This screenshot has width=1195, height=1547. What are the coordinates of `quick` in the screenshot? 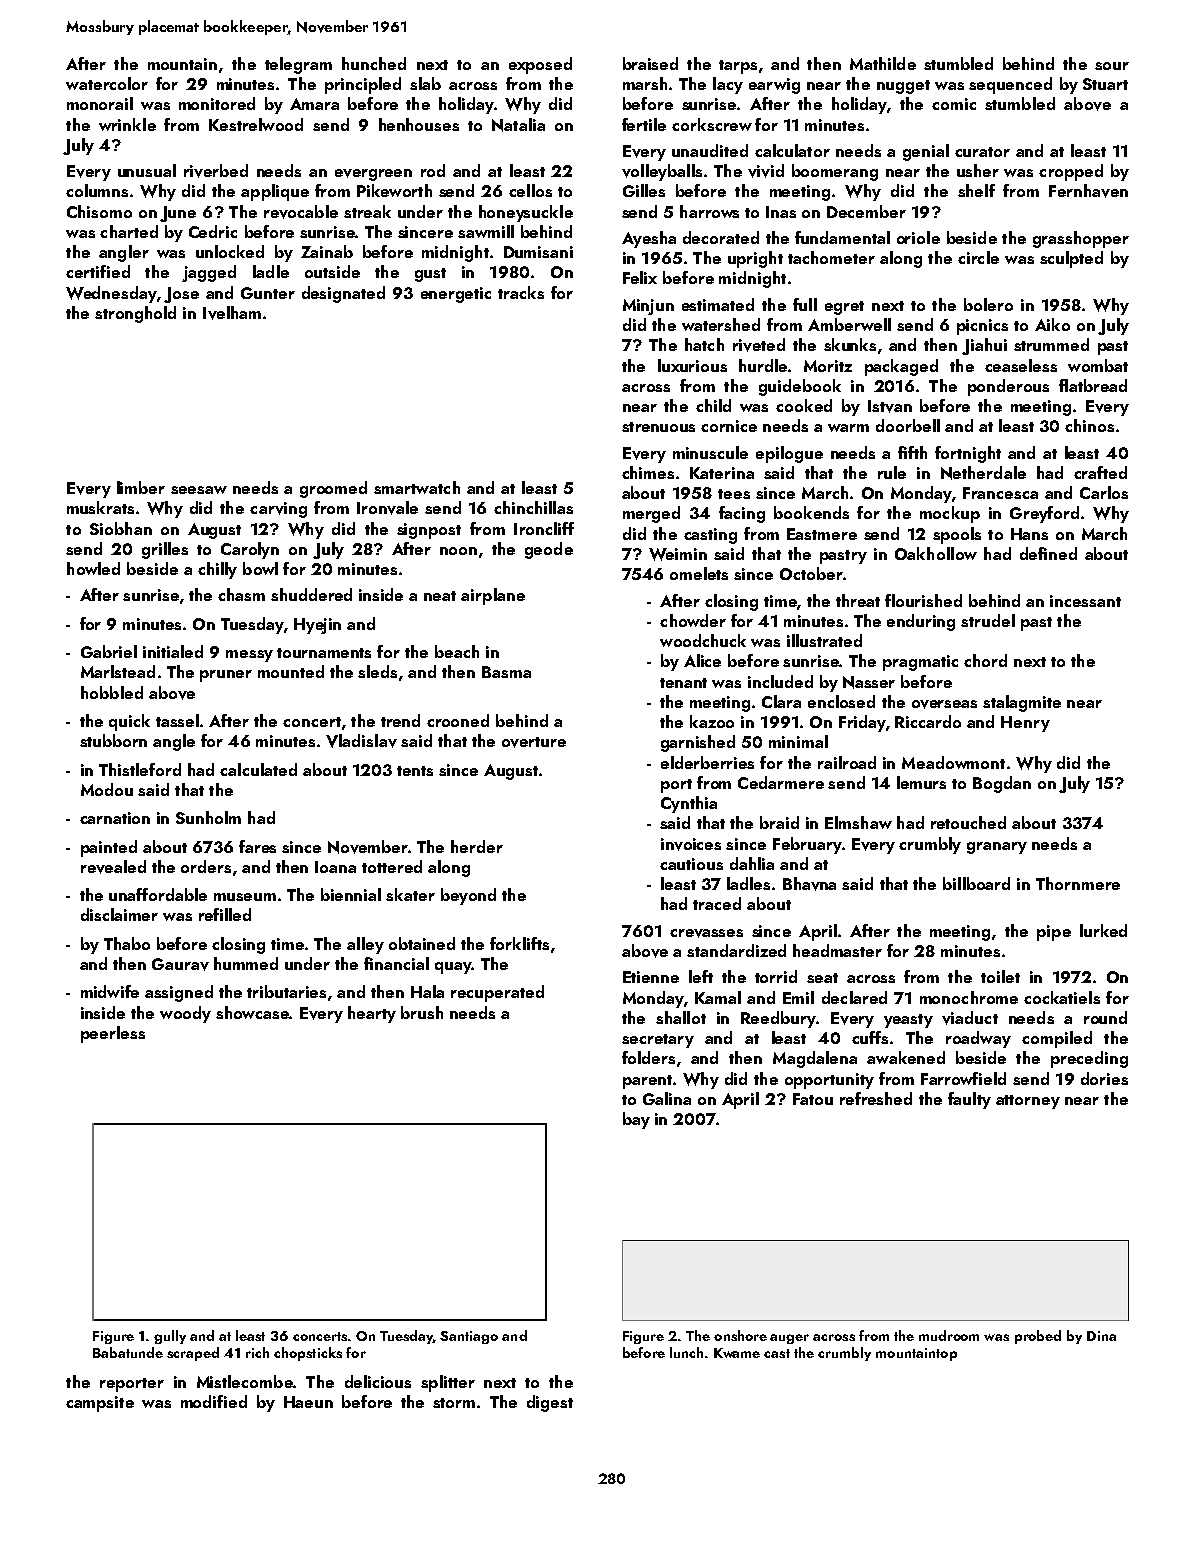 It's located at (129, 722).
